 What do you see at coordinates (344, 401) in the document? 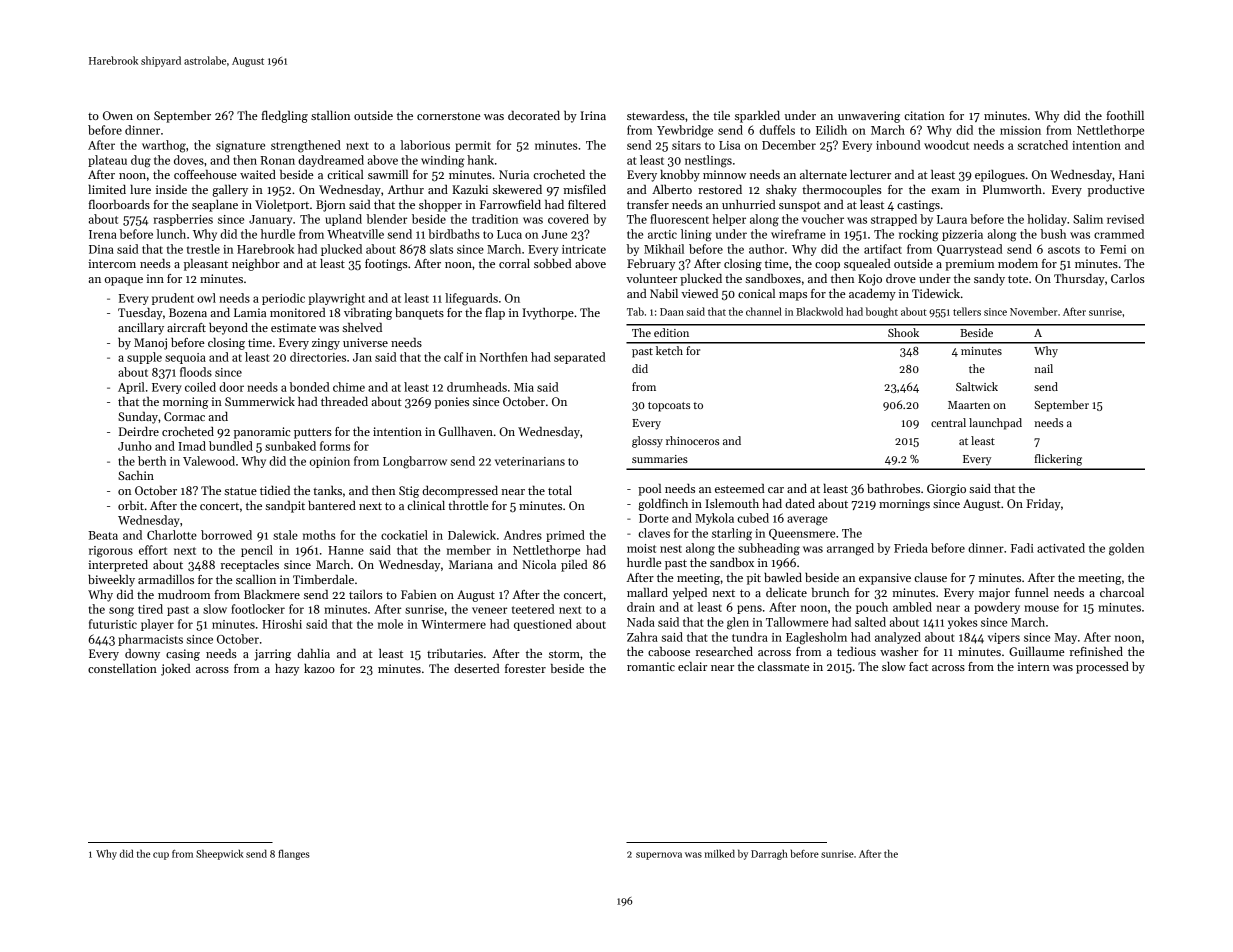
I see `threaded` at bounding box center [344, 401].
